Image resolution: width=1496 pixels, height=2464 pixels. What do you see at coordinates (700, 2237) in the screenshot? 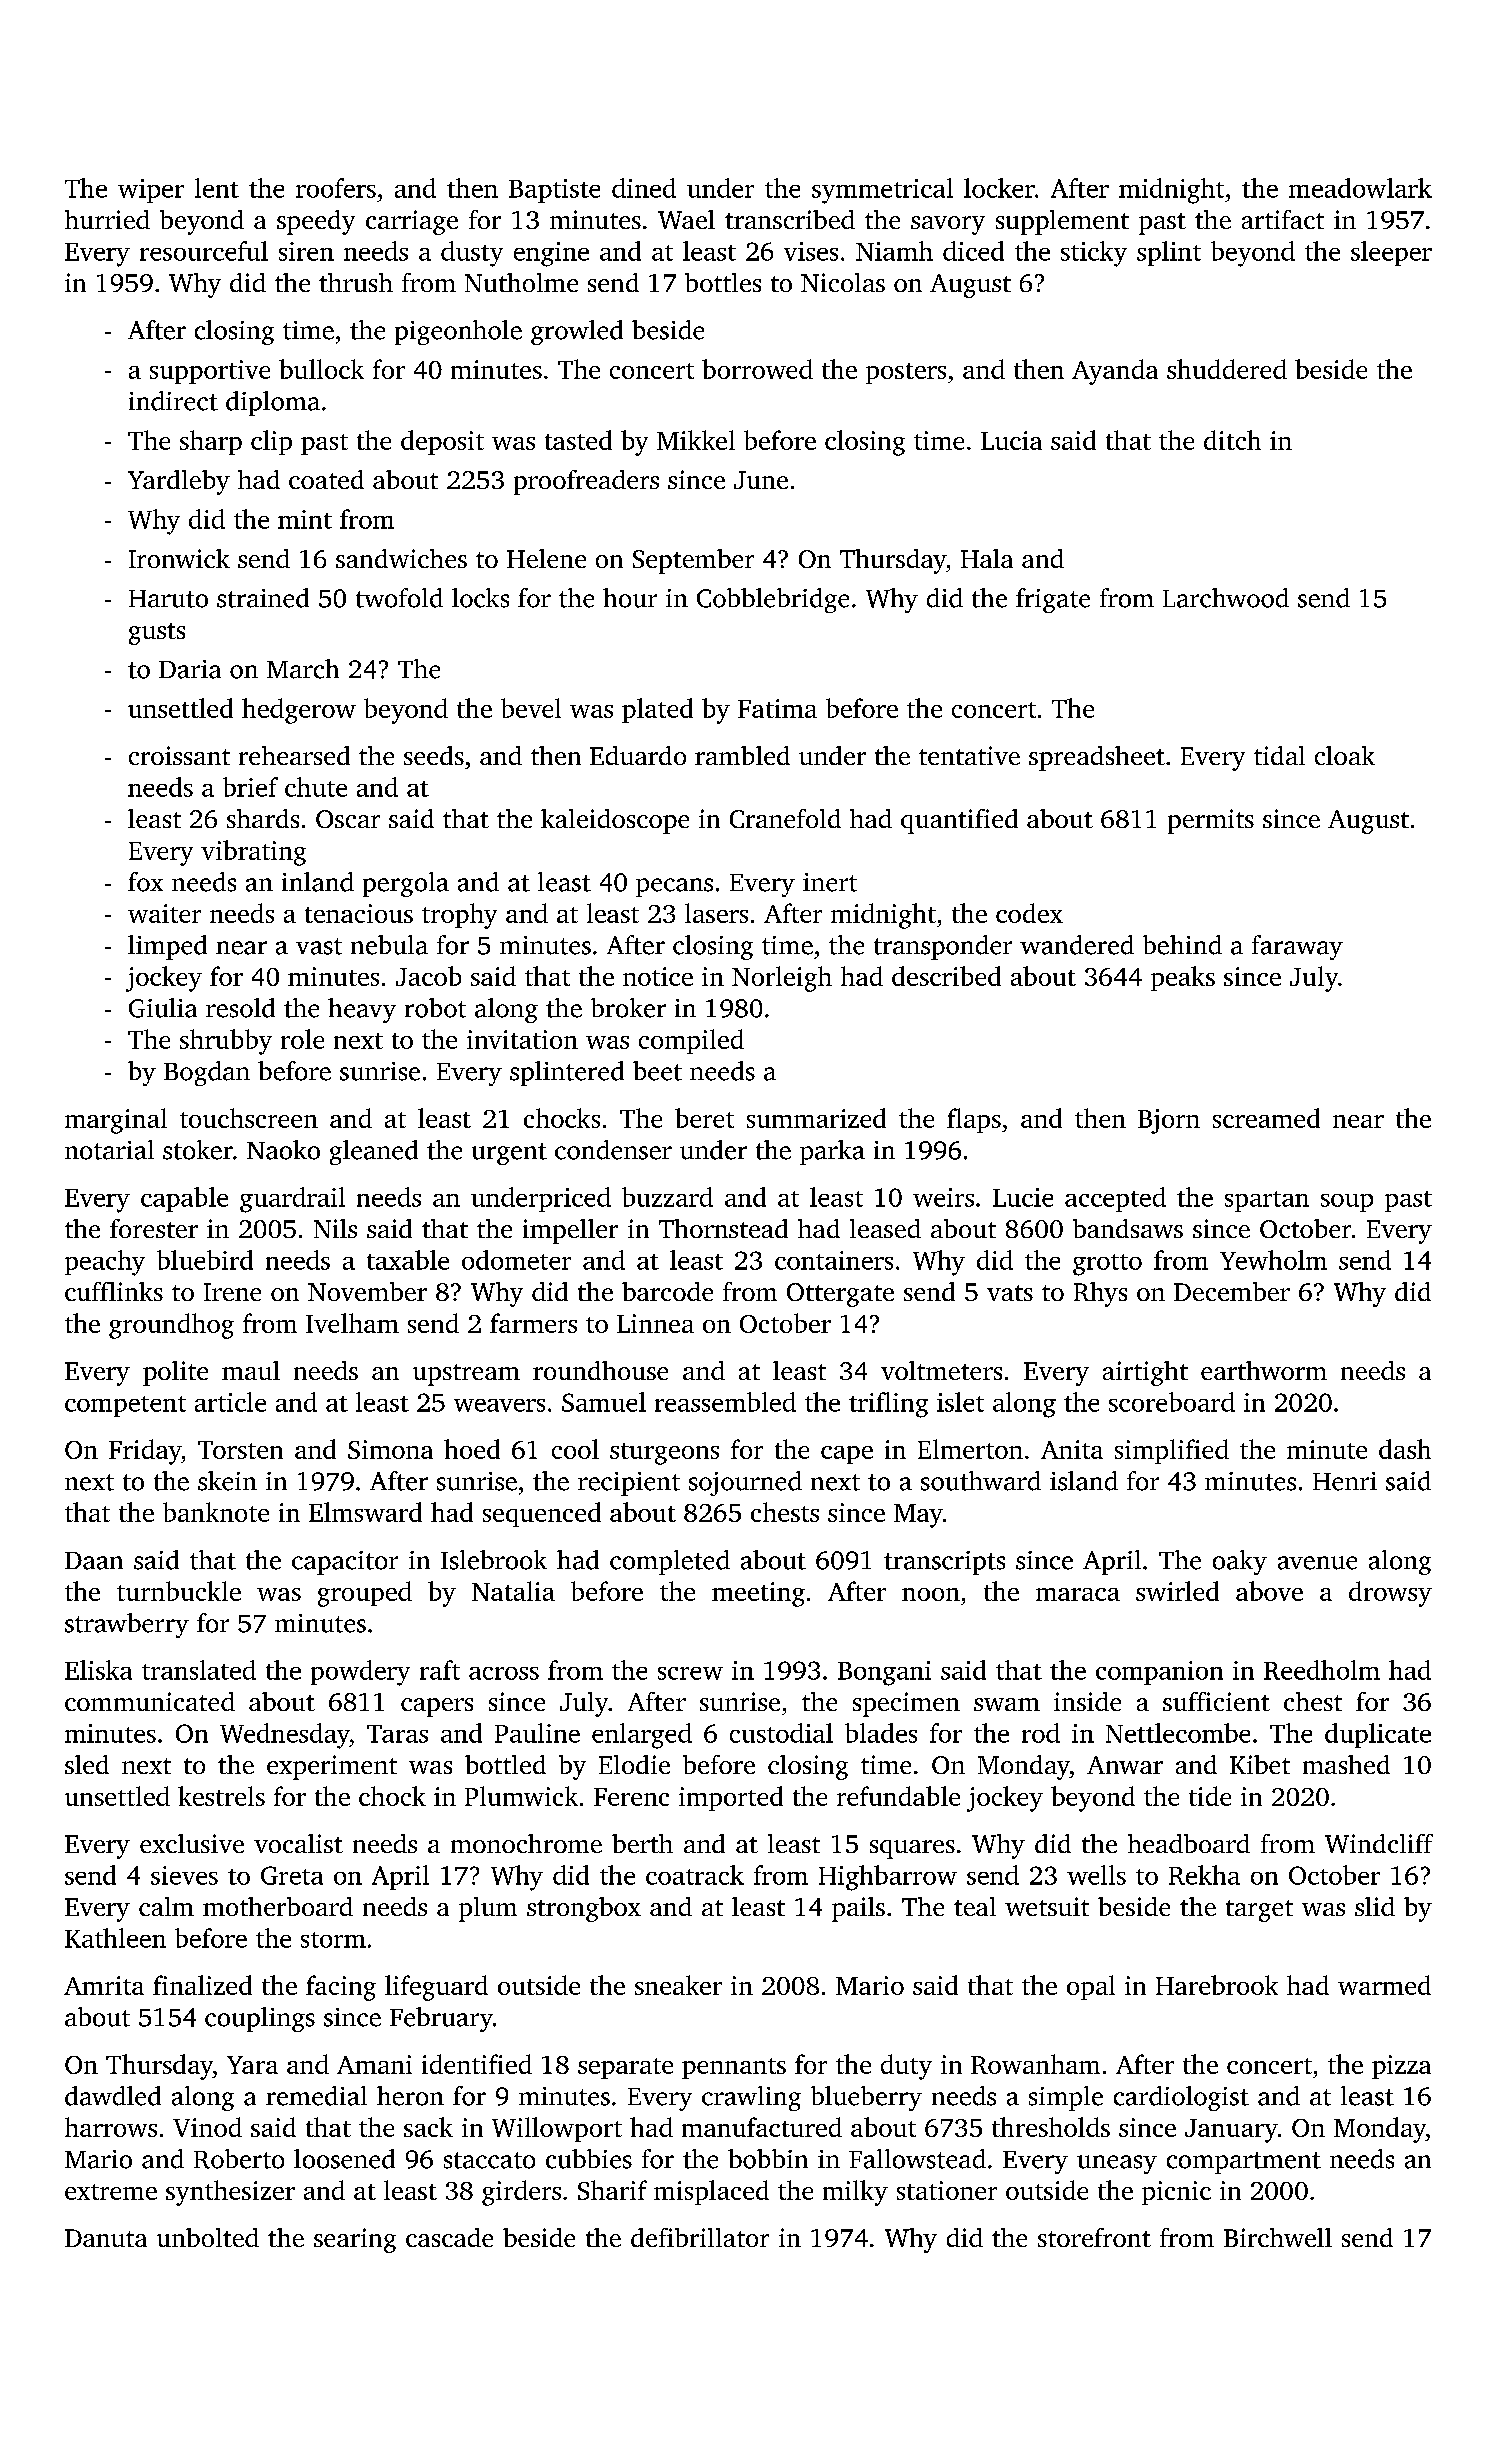
I see `defibrillator` at bounding box center [700, 2237].
